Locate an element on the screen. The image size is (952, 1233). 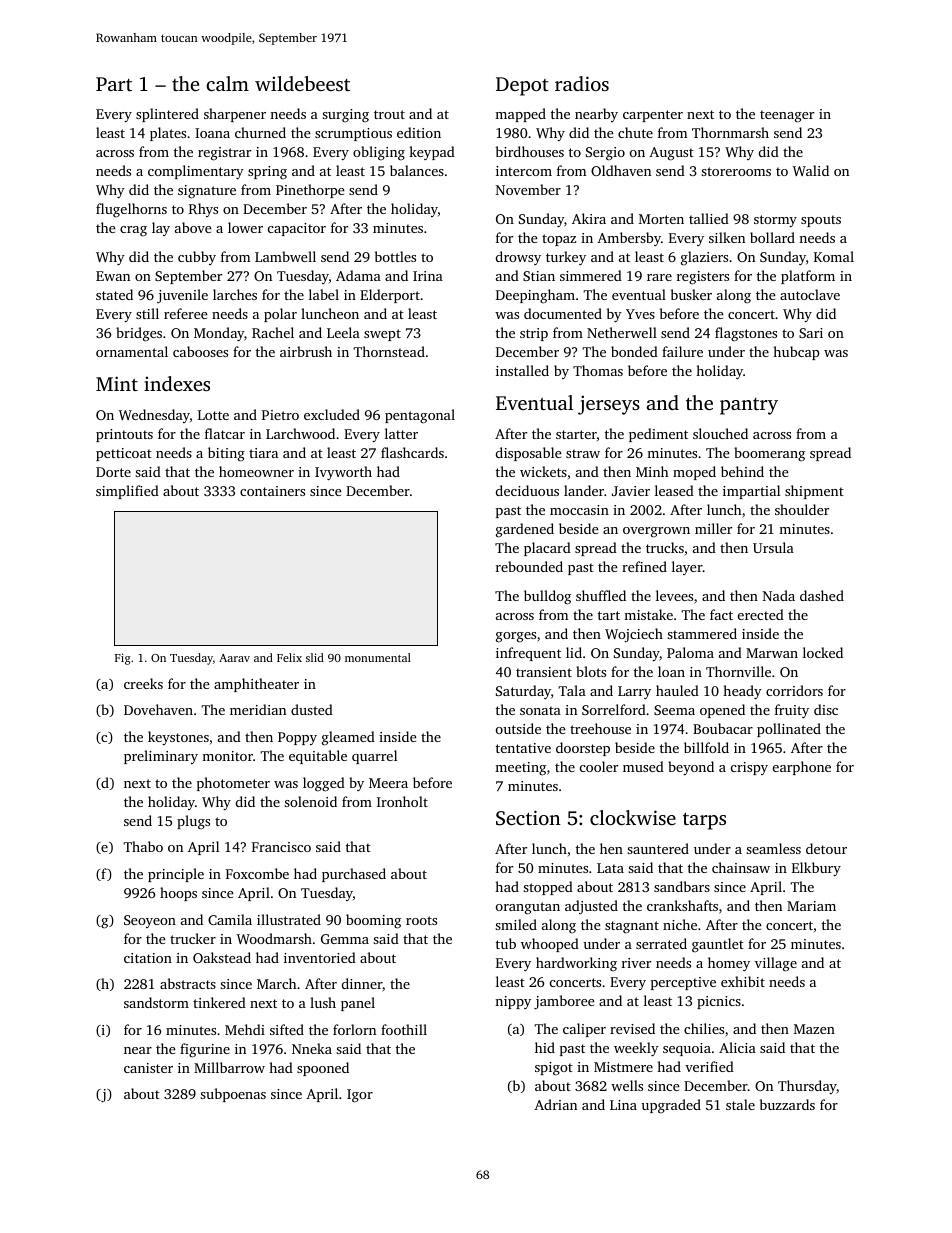
flugelhorns is located at coordinates (131, 210).
